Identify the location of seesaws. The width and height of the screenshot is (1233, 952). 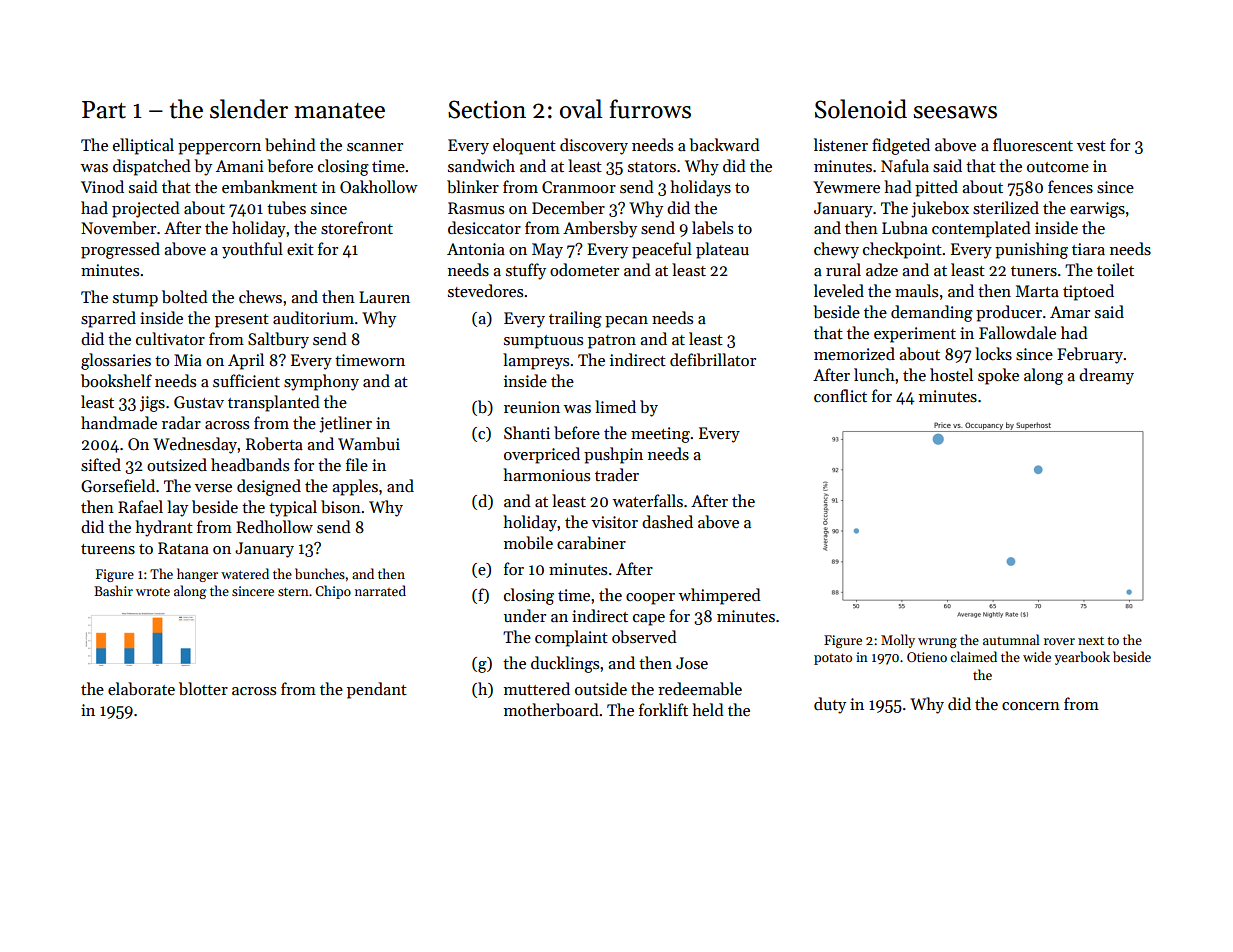
(955, 112).
